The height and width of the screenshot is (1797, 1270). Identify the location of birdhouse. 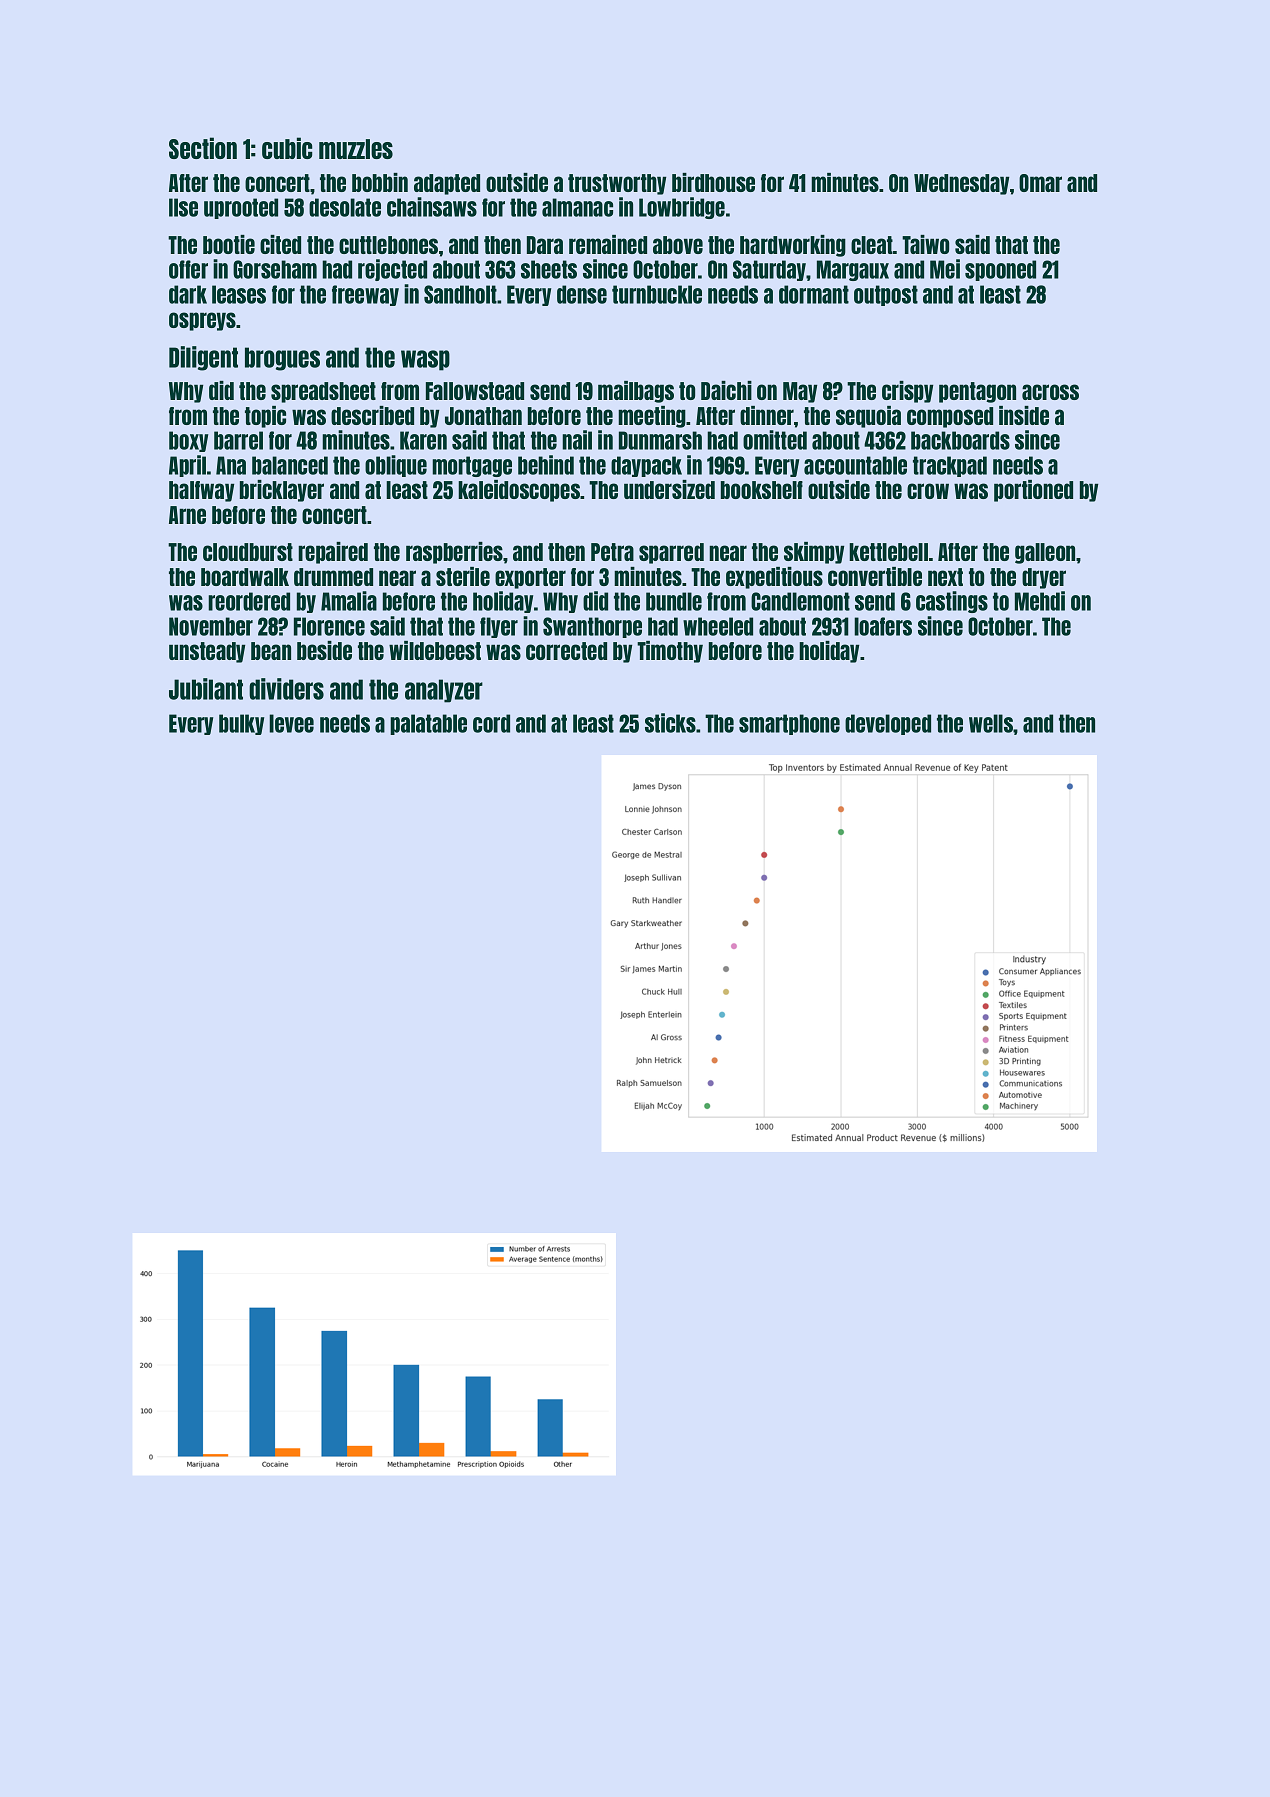
(713, 182).
